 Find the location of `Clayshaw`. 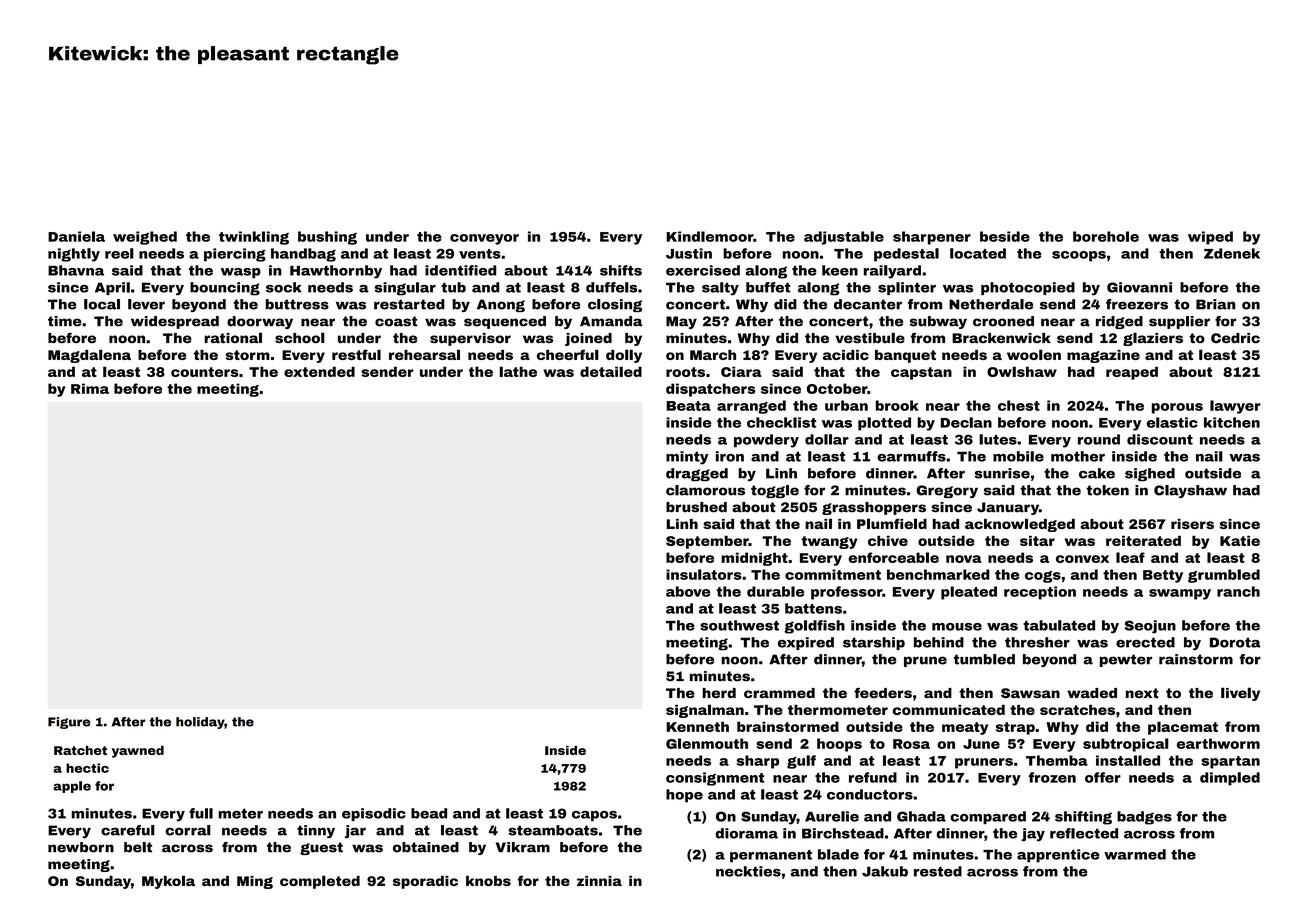

Clayshaw is located at coordinates (1190, 491).
